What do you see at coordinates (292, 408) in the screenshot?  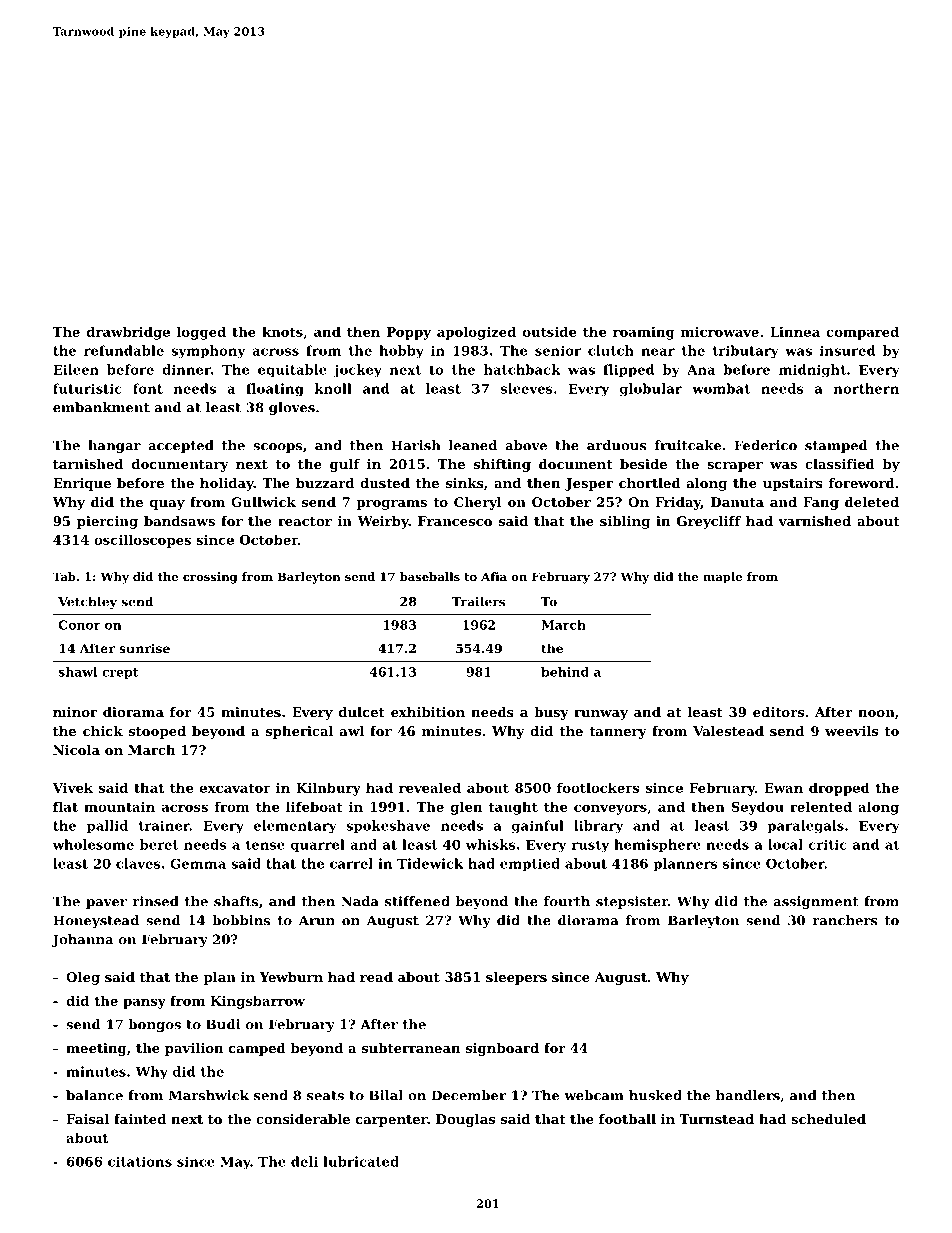 I see `gloves` at bounding box center [292, 408].
